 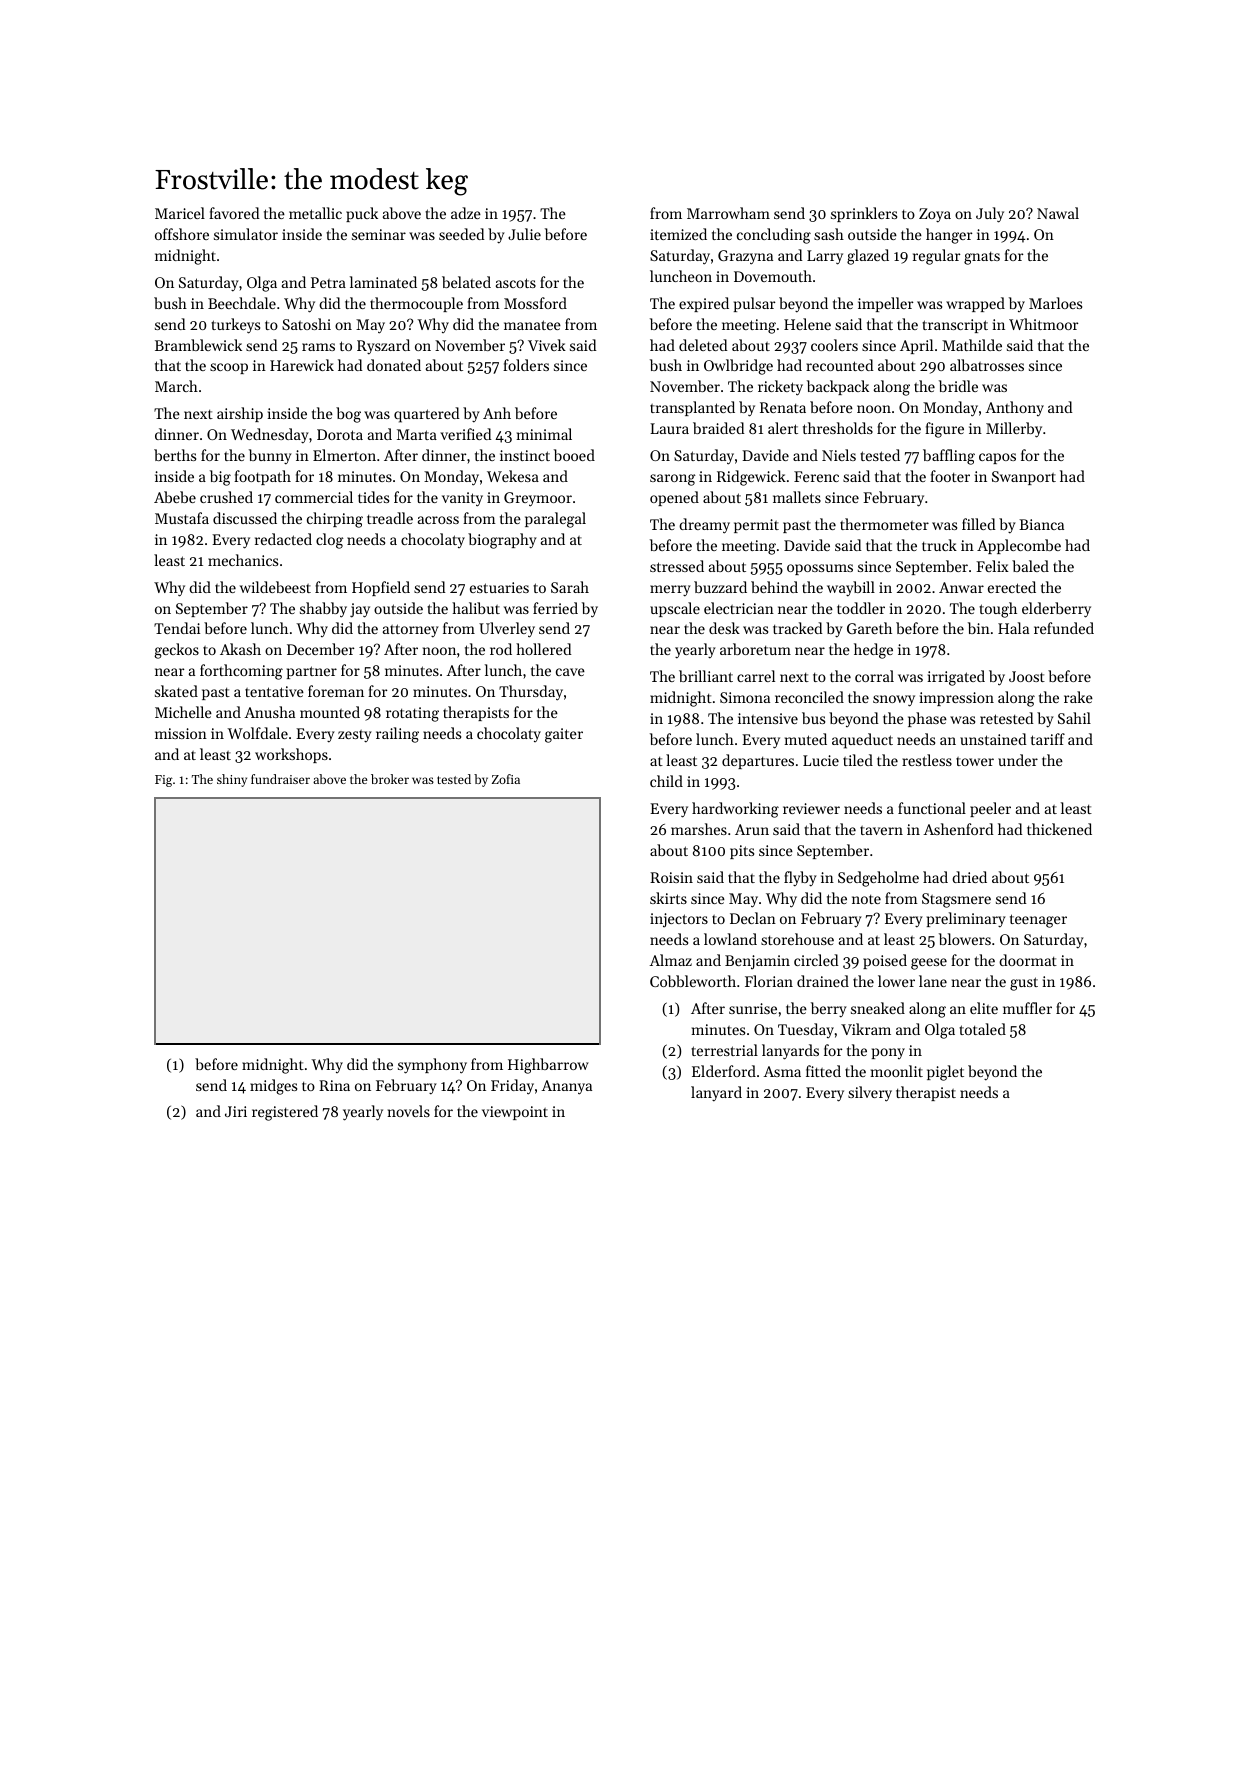 I want to click on Michelle, so click(x=183, y=712).
